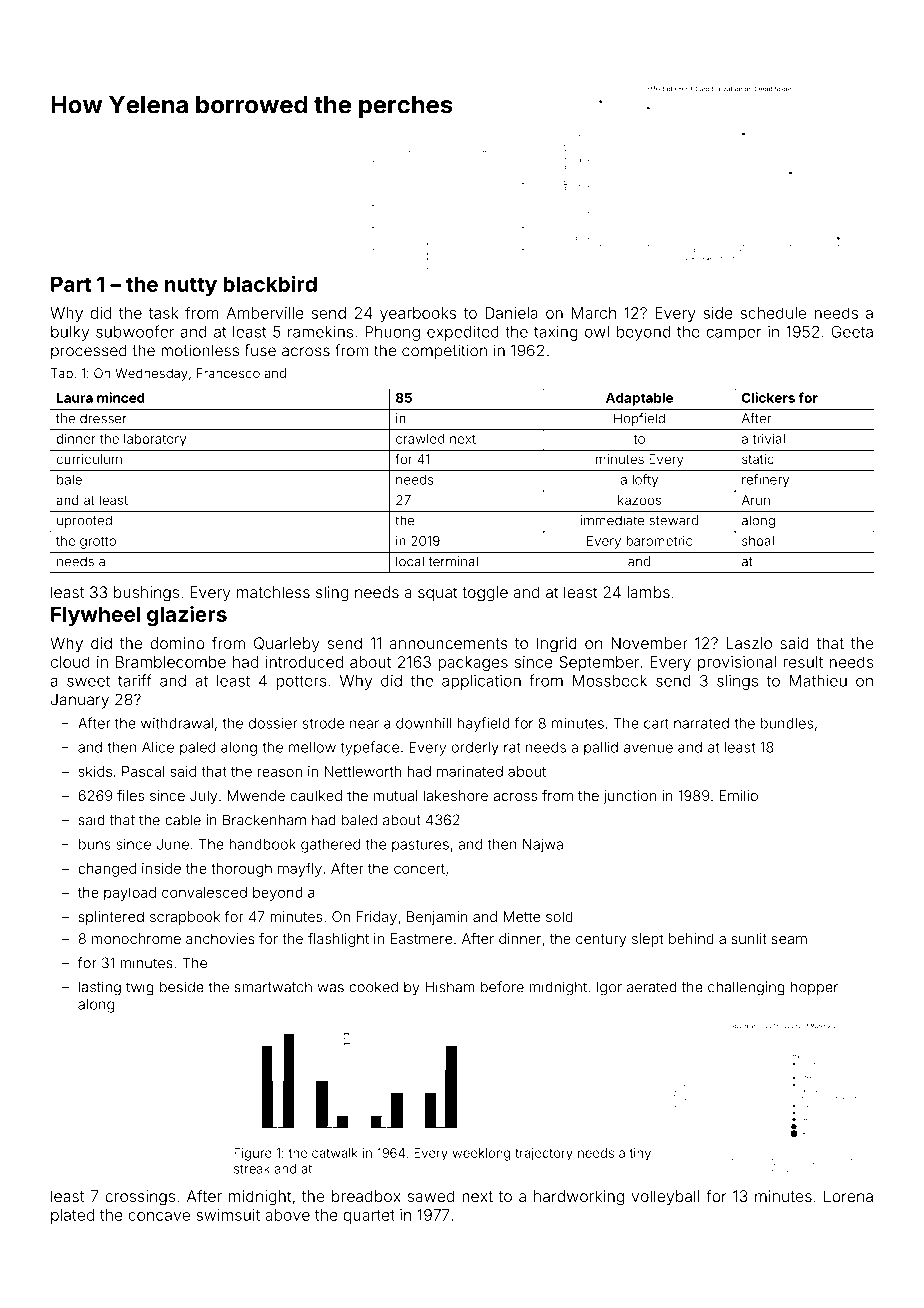 The height and width of the screenshot is (1308, 924). Describe the element at coordinates (89, 459) in the screenshot. I see `curriculum` at that location.
